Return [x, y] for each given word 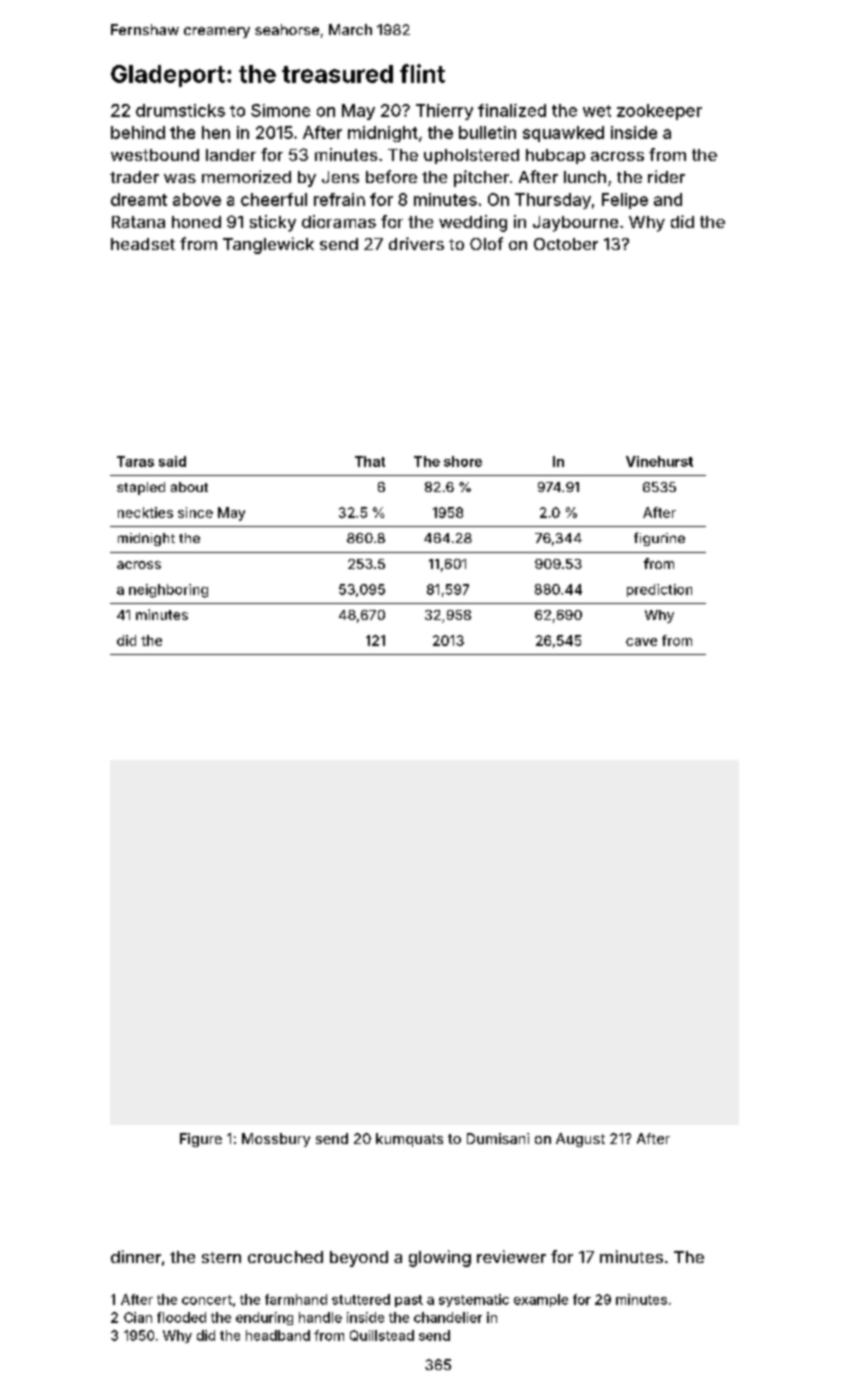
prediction [659, 590]
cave [641, 642]
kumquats [409, 1140]
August [580, 1140]
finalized [512, 110]
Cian [138, 1317]
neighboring [168, 591]
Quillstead [382, 1335]
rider [666, 176]
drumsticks [180, 110]
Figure [201, 1140]
